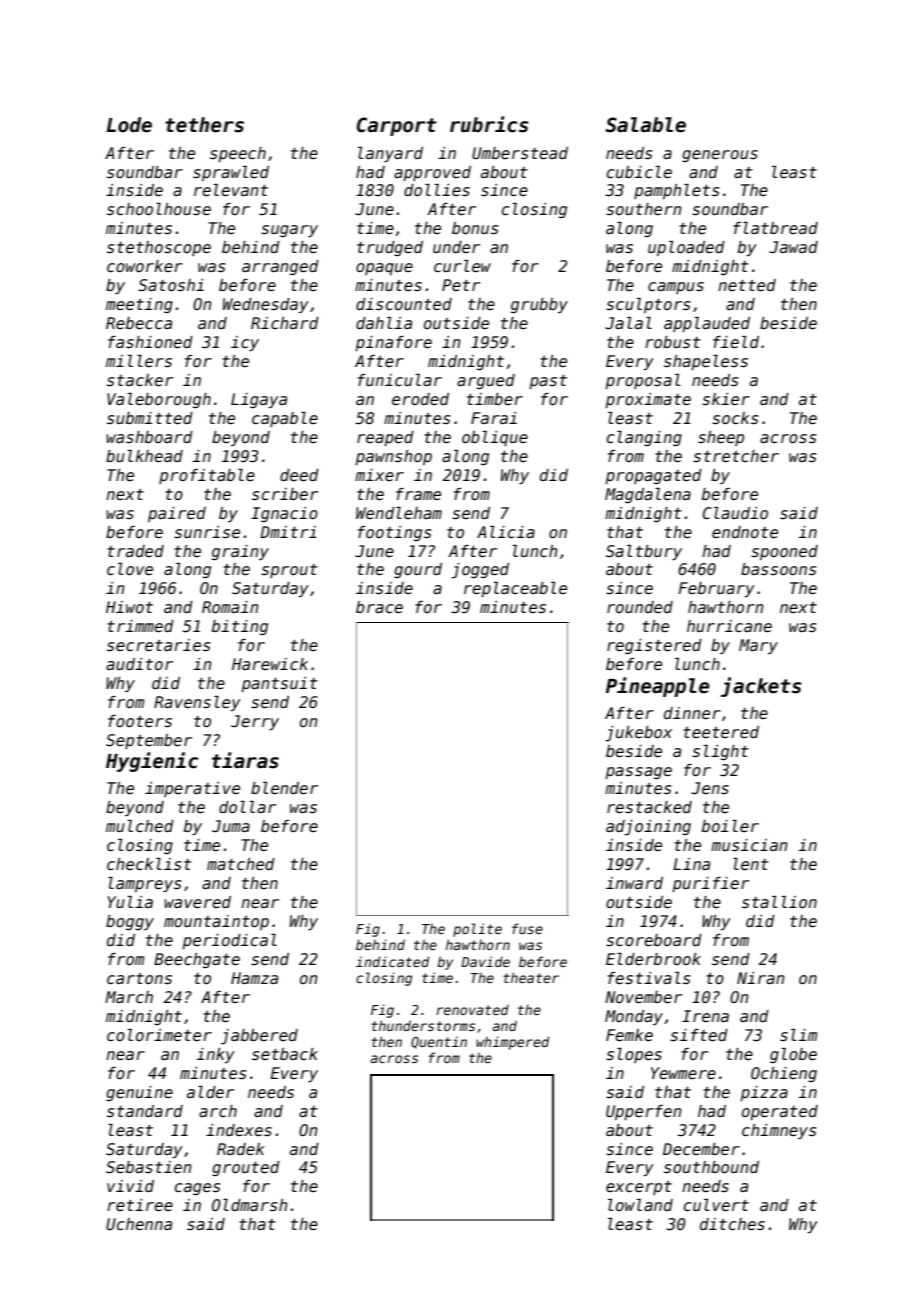 This screenshot has height=1308, width=924. What do you see at coordinates (140, 721) in the screenshot?
I see `footers` at bounding box center [140, 721].
